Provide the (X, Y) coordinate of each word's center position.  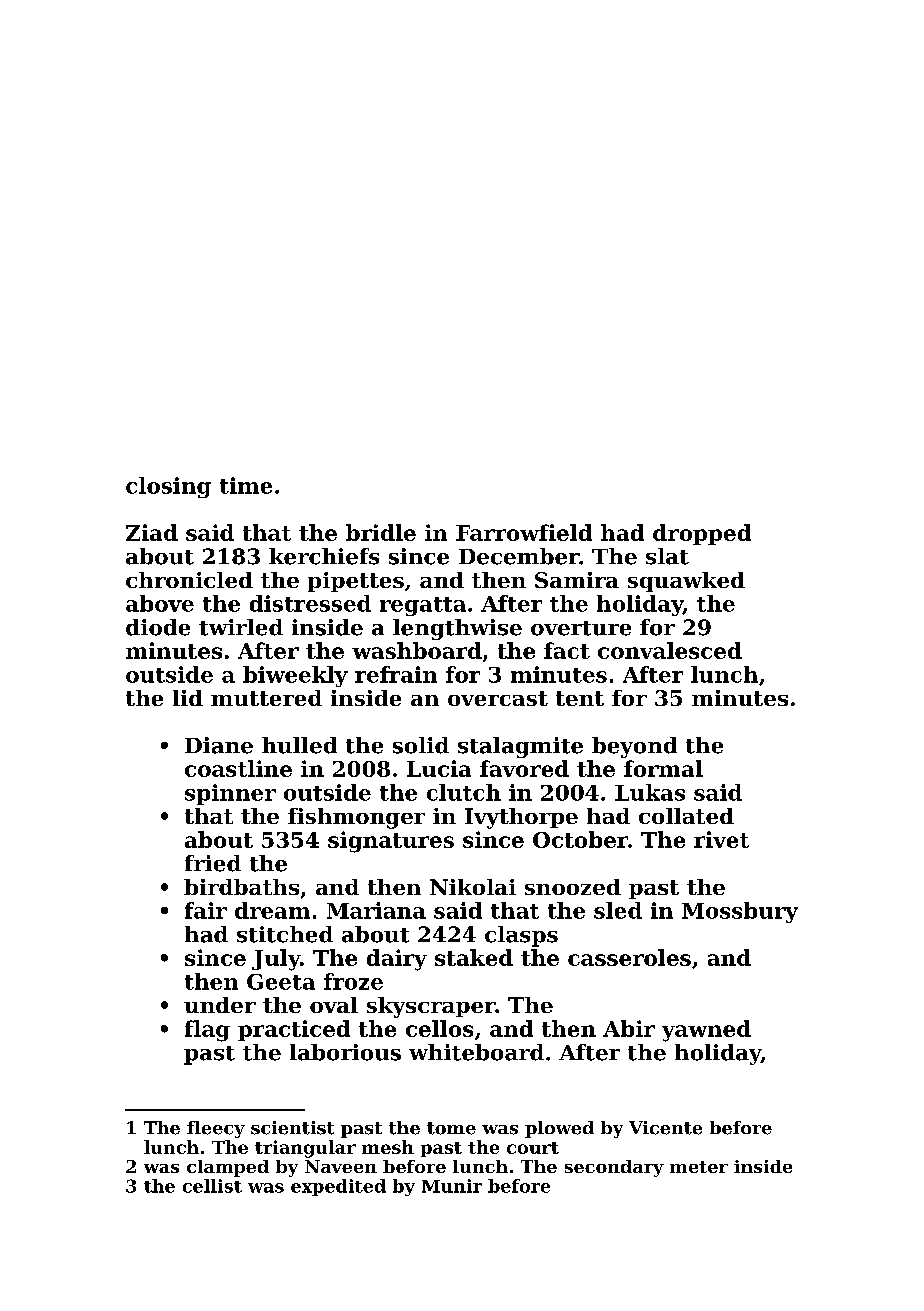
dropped (702, 534)
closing (168, 487)
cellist (212, 1186)
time (246, 485)
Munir (452, 1186)
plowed (559, 1129)
